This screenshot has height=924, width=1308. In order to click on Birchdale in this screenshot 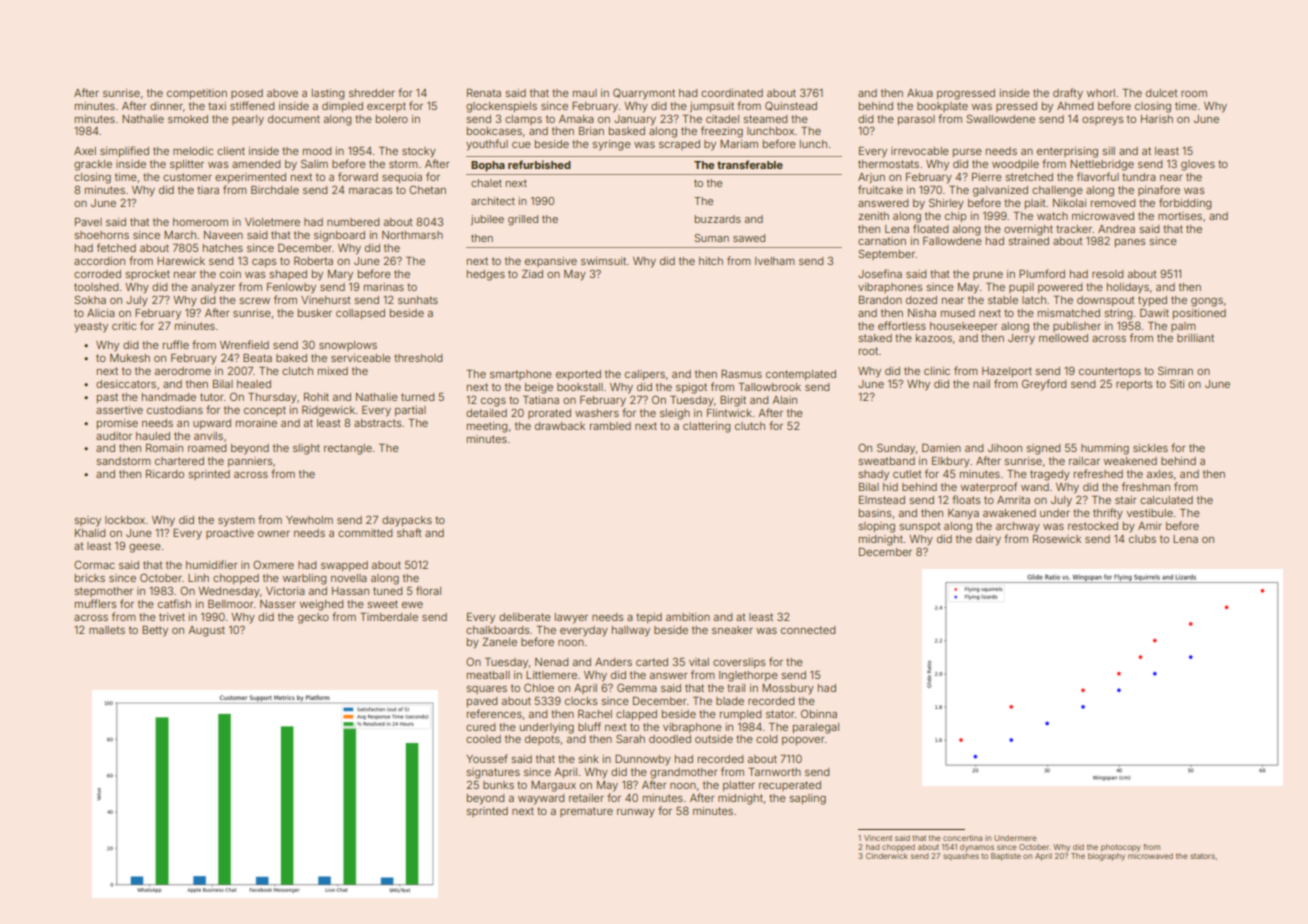, I will do `click(275, 190)`.
